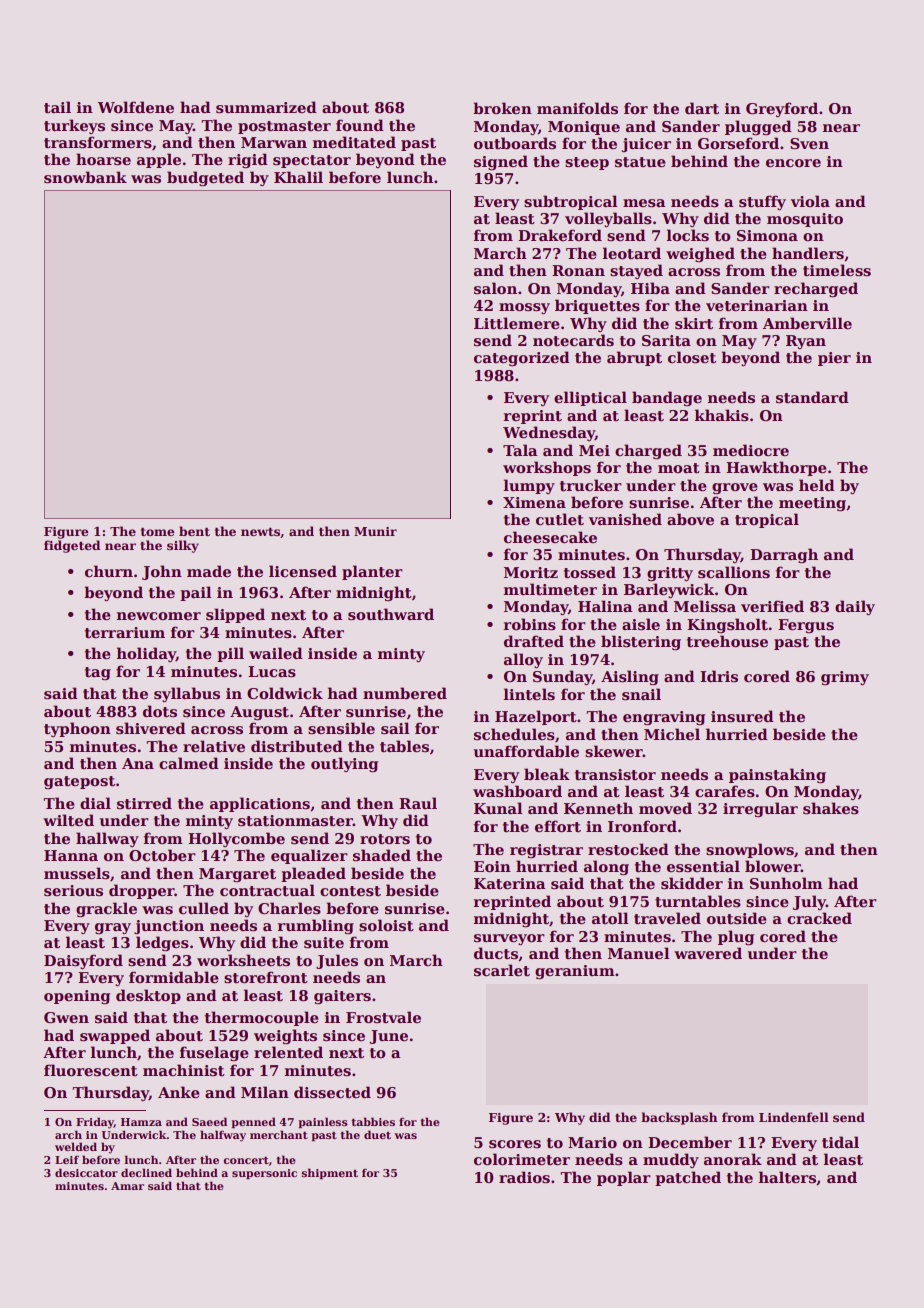 Image resolution: width=924 pixels, height=1308 pixels. What do you see at coordinates (148, 996) in the screenshot?
I see `desktop` at bounding box center [148, 996].
